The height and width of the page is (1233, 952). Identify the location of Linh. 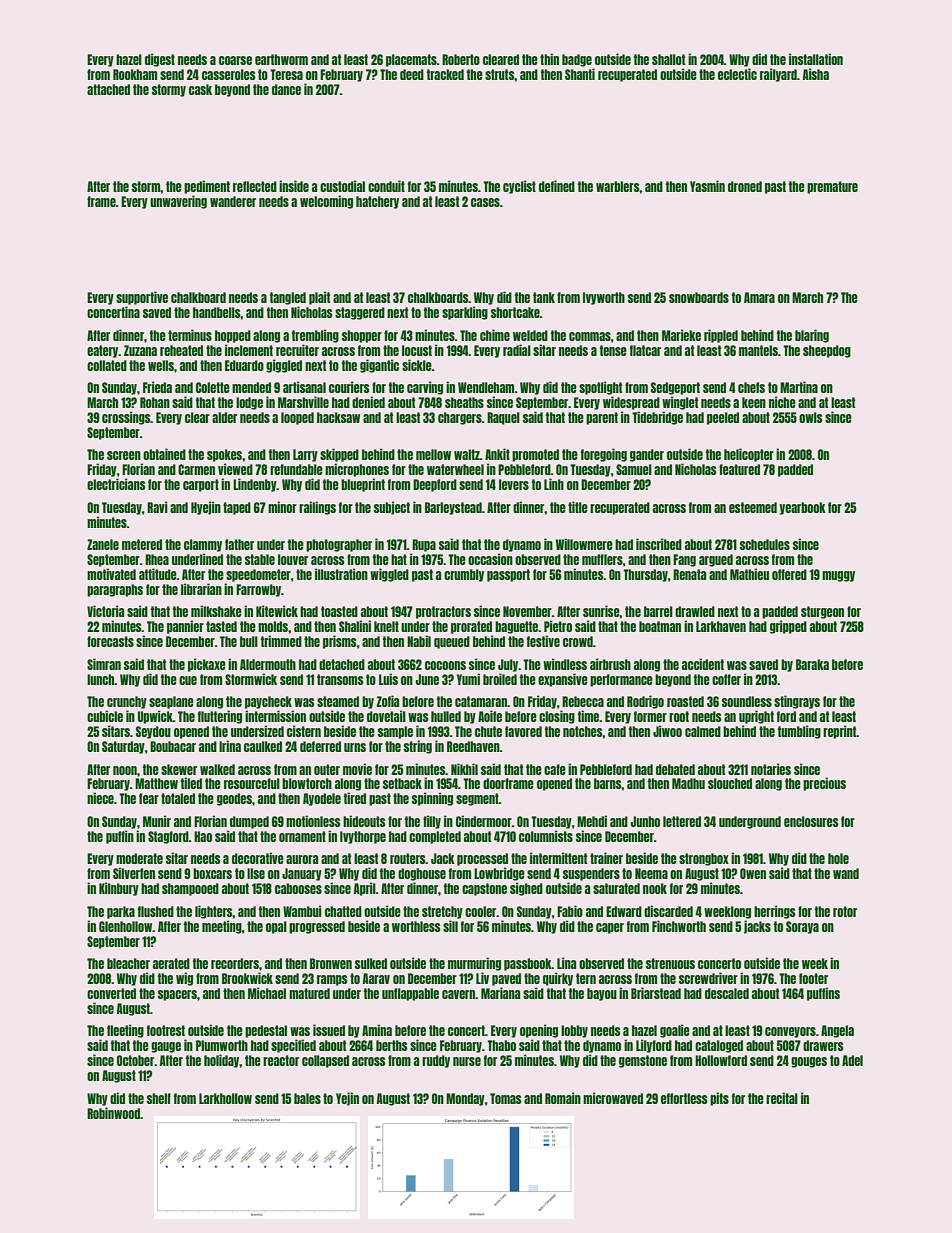
(554, 484).
